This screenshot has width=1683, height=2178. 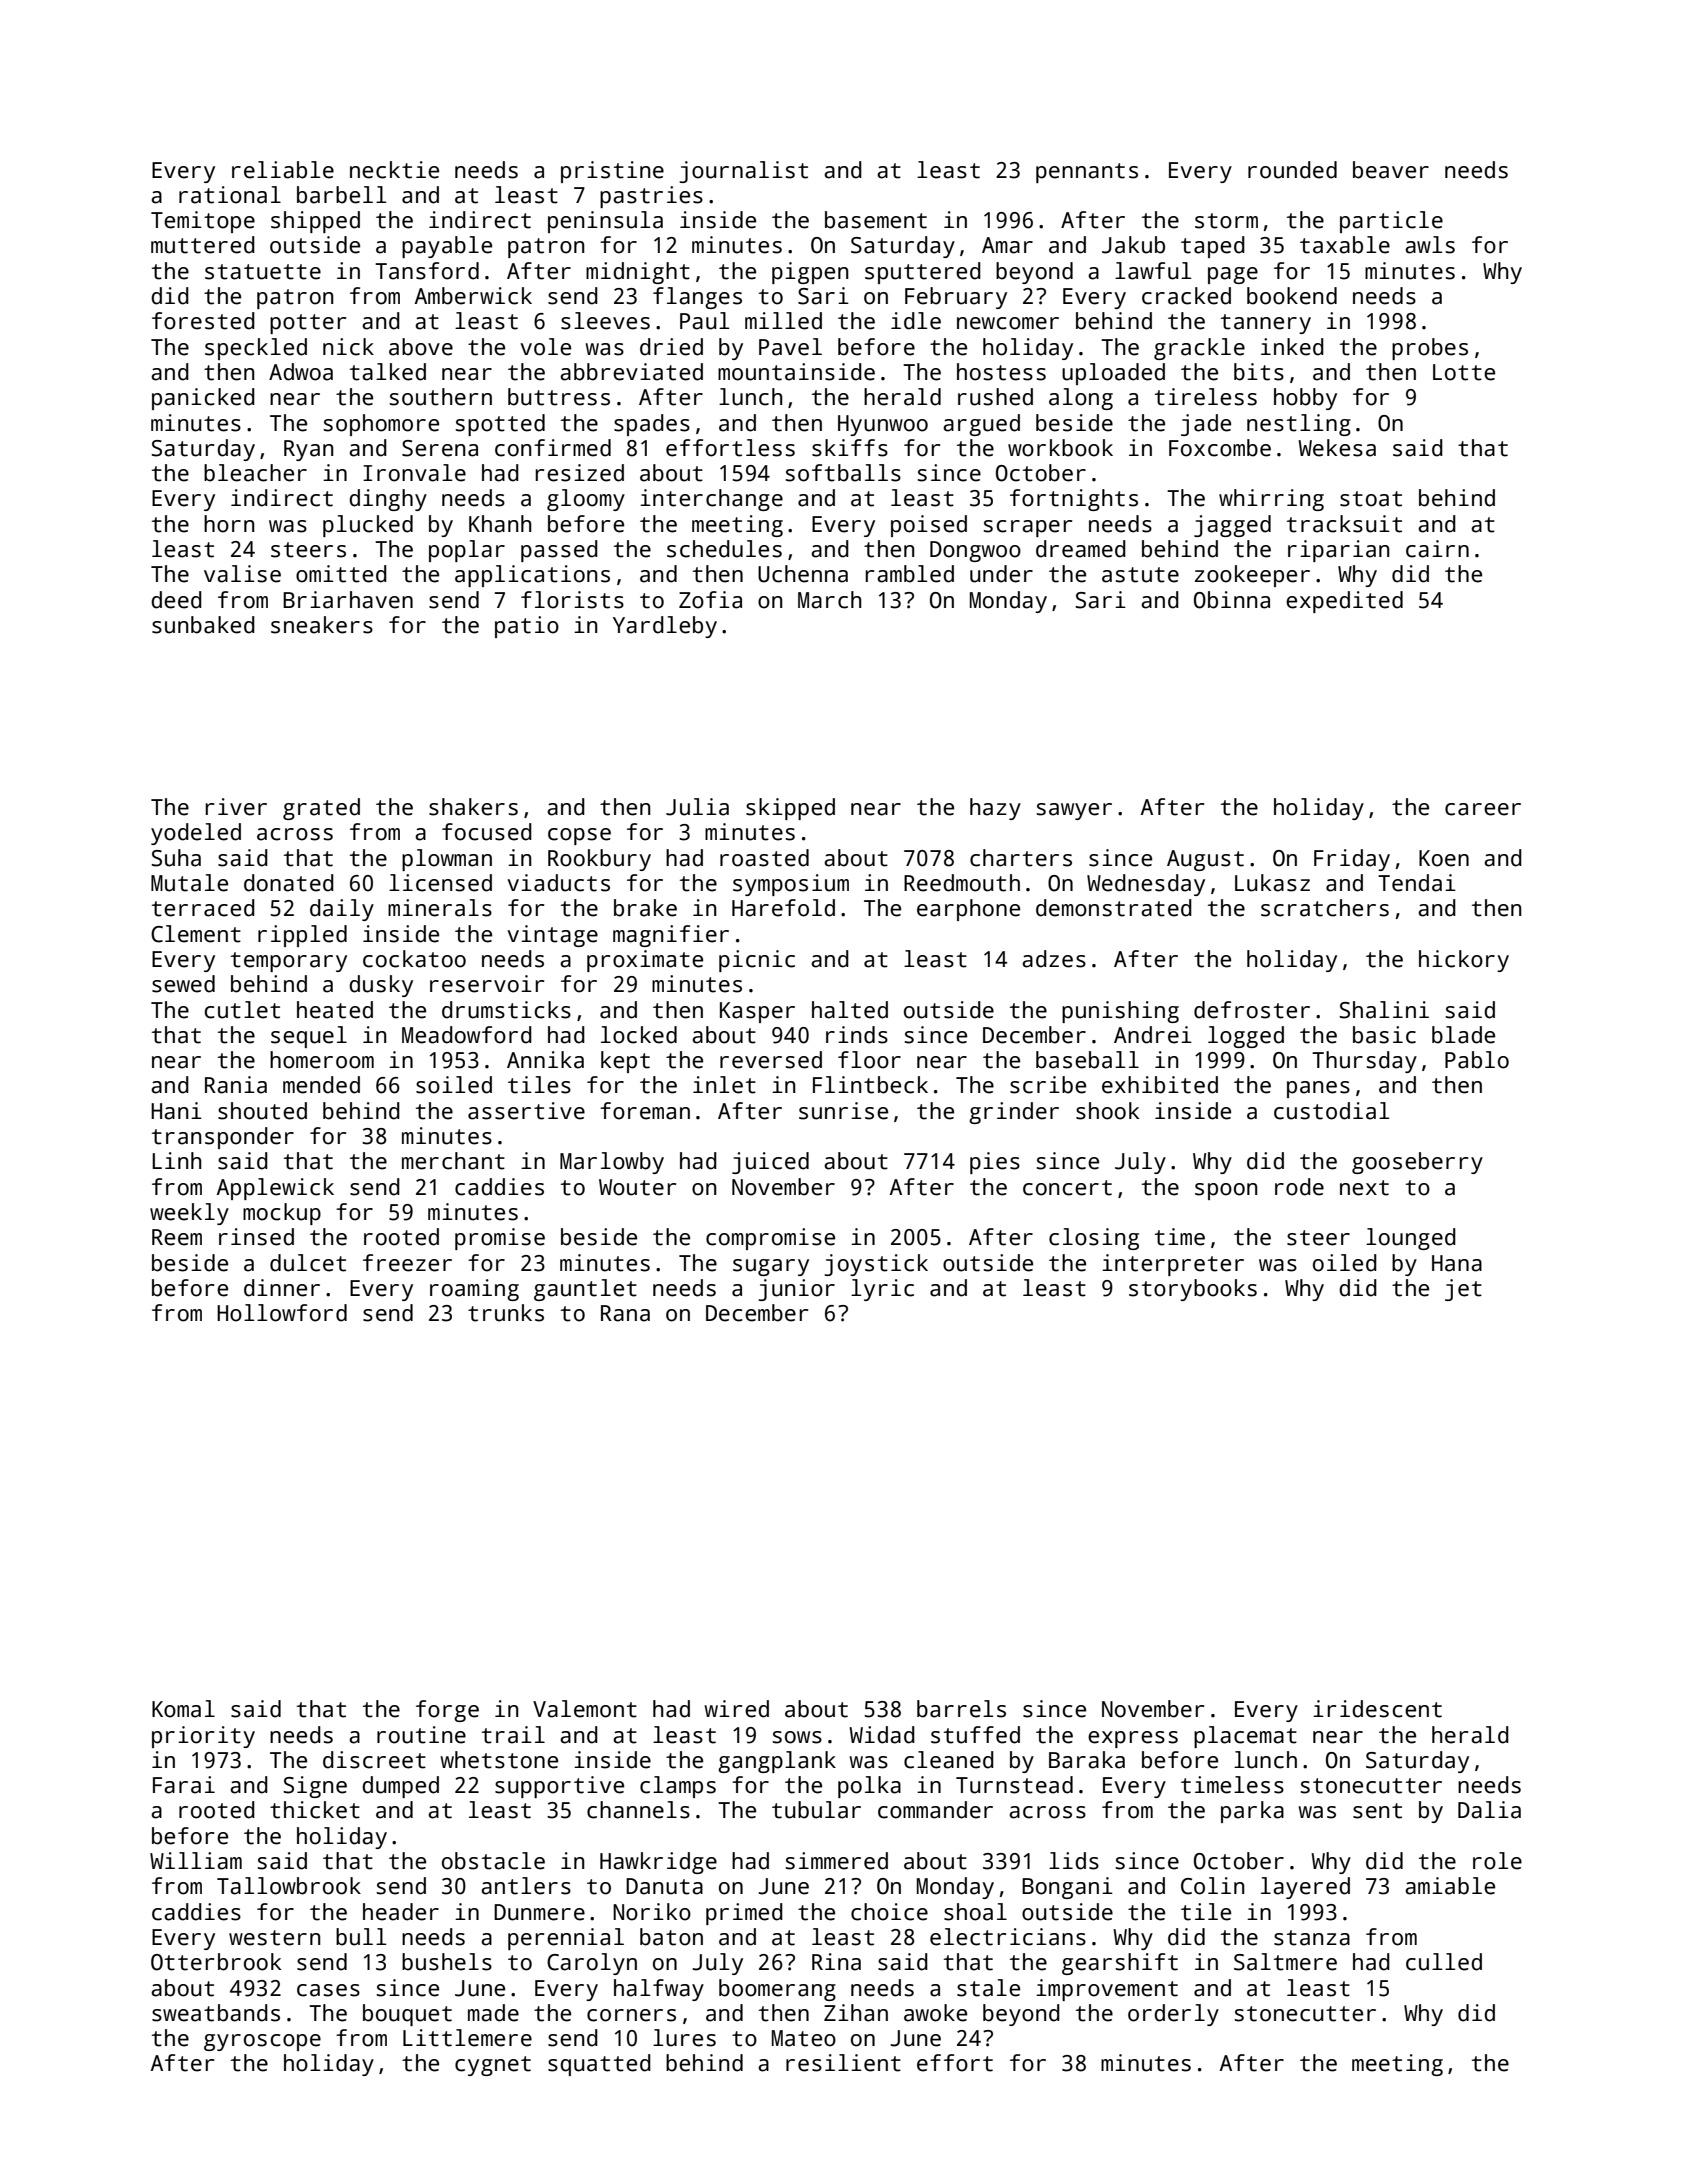 What do you see at coordinates (771, 1060) in the screenshot?
I see `reversed` at bounding box center [771, 1060].
